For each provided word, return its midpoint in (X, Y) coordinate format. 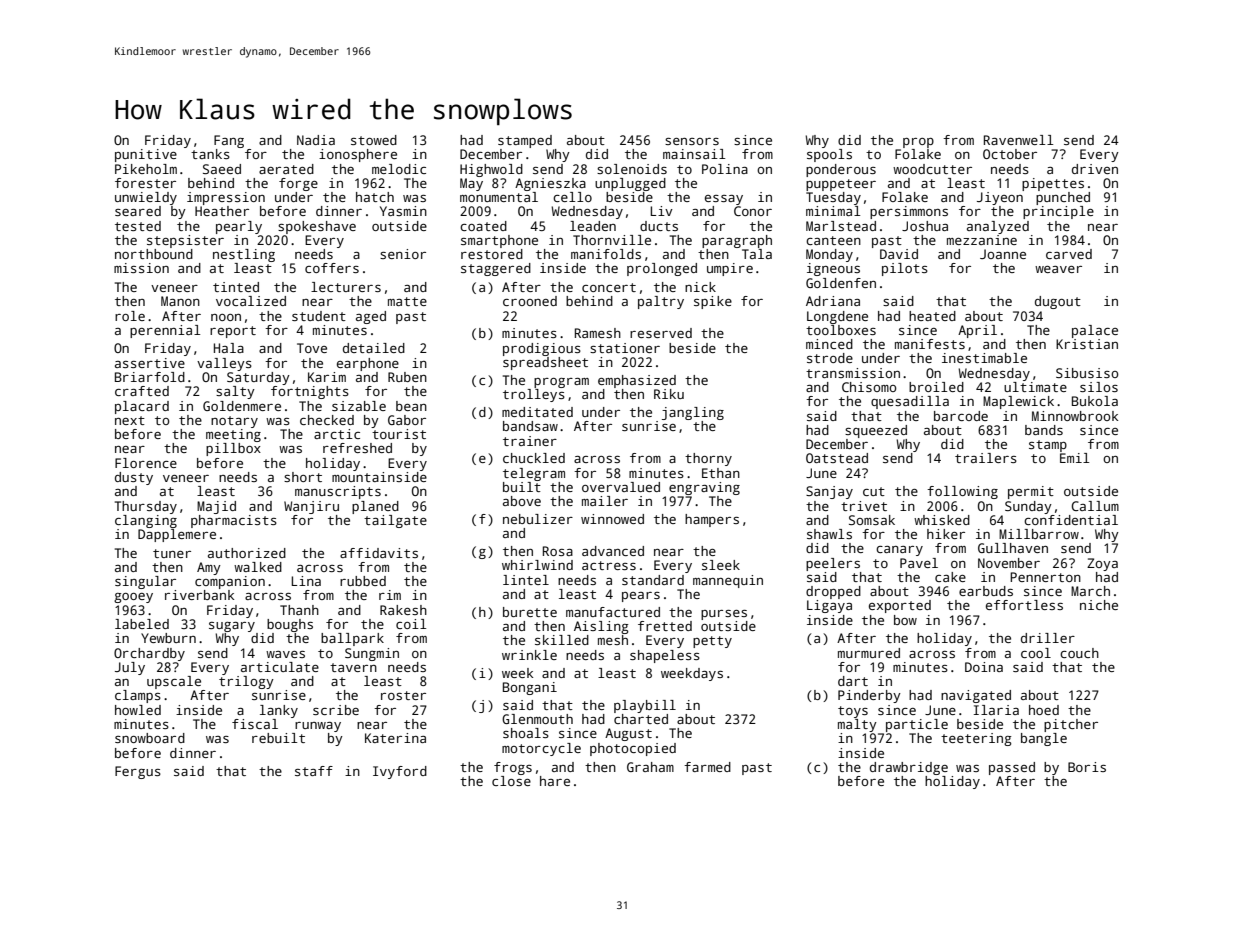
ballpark (352, 639)
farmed (707, 767)
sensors (692, 141)
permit (1031, 492)
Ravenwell (1018, 140)
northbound (154, 254)
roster (403, 695)
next (130, 420)
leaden (593, 226)
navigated (976, 696)
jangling (693, 413)
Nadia (316, 140)
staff (314, 771)
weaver (1058, 269)
